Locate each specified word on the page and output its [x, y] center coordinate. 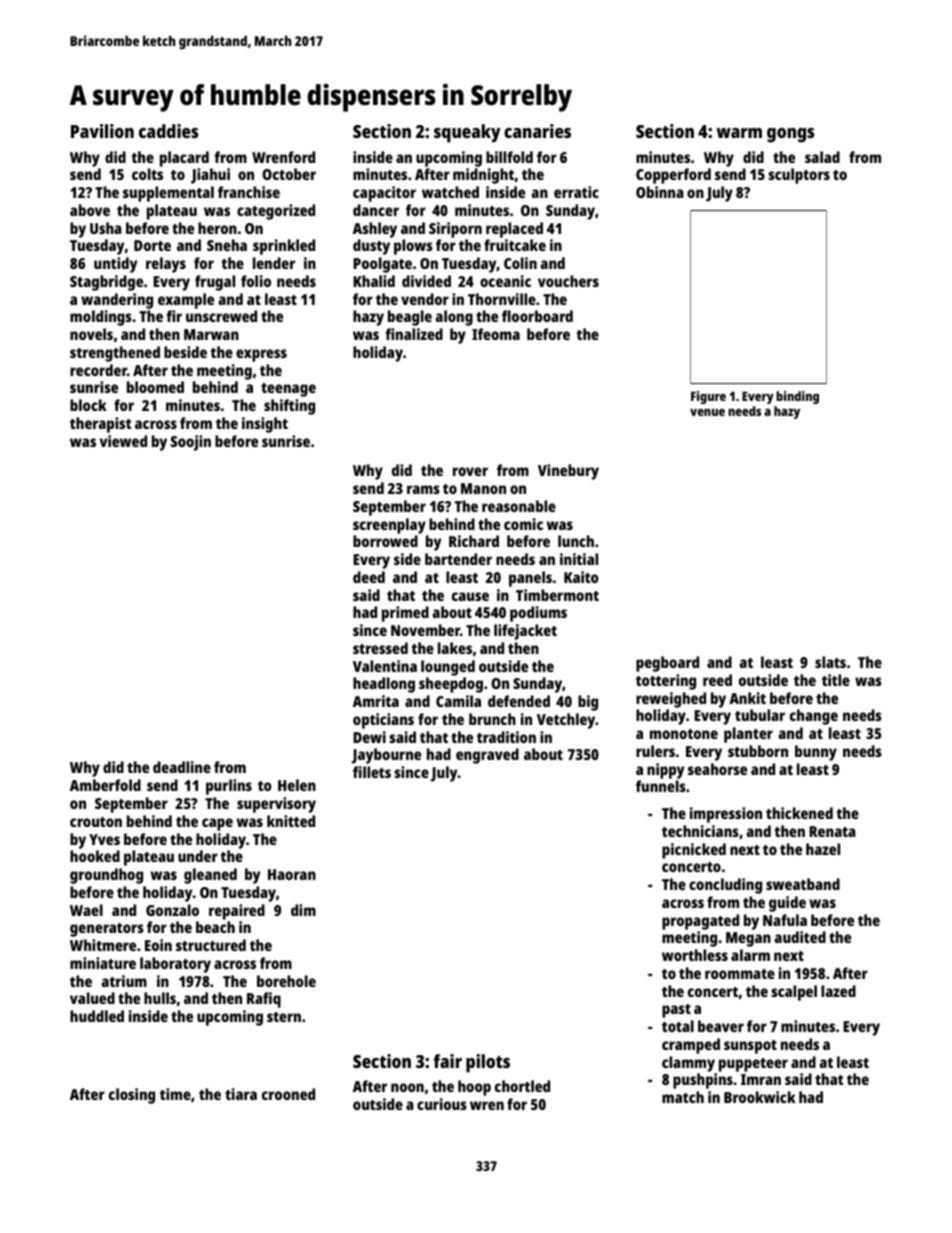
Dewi [369, 737]
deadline [182, 767]
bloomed [155, 387]
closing [132, 1096]
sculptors [799, 176]
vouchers [568, 281]
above [90, 210]
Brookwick [760, 1097]
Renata [832, 831]
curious [442, 1104]
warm [739, 133]
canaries [537, 131]
